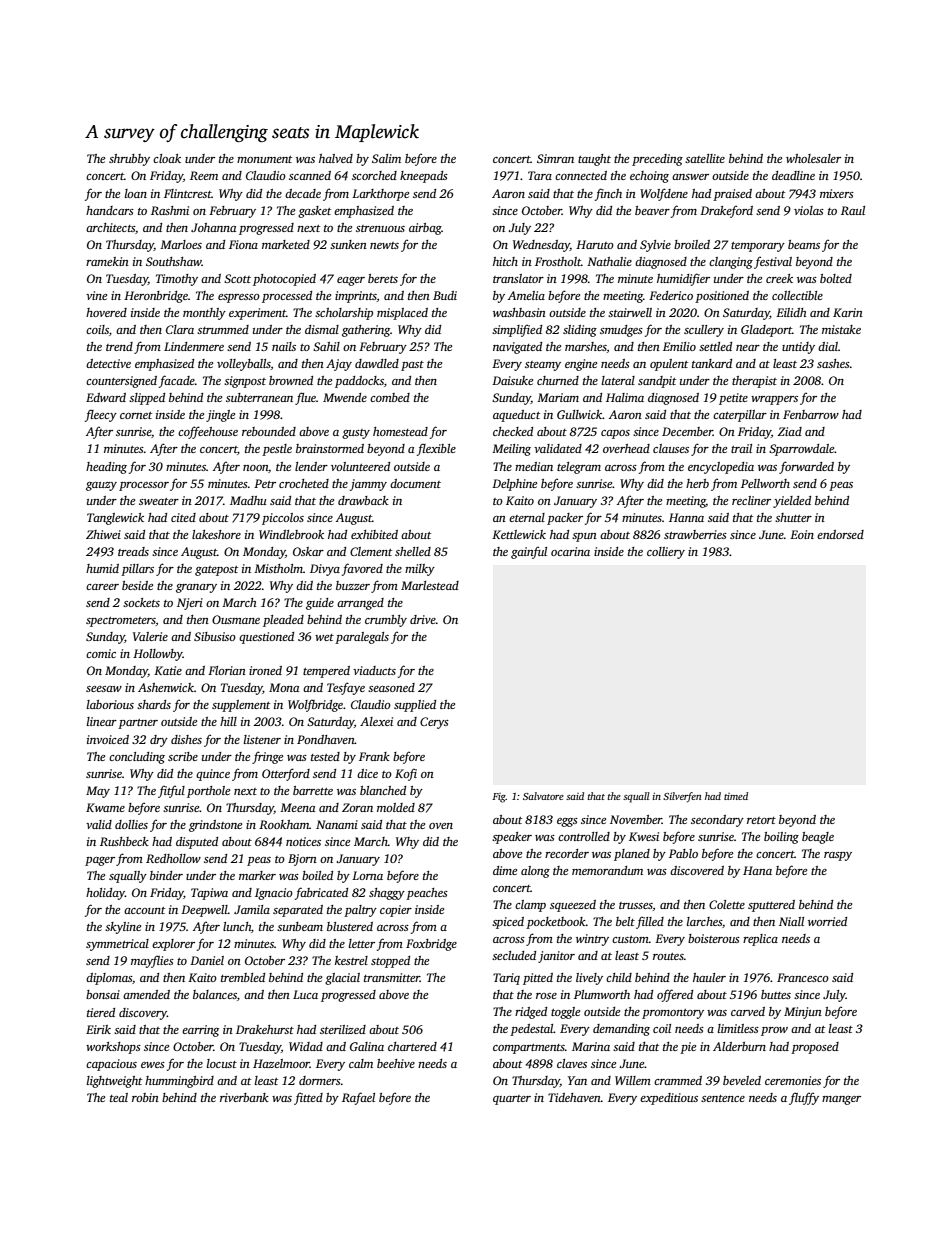  I want to click on Larkthorpe, so click(380, 195).
